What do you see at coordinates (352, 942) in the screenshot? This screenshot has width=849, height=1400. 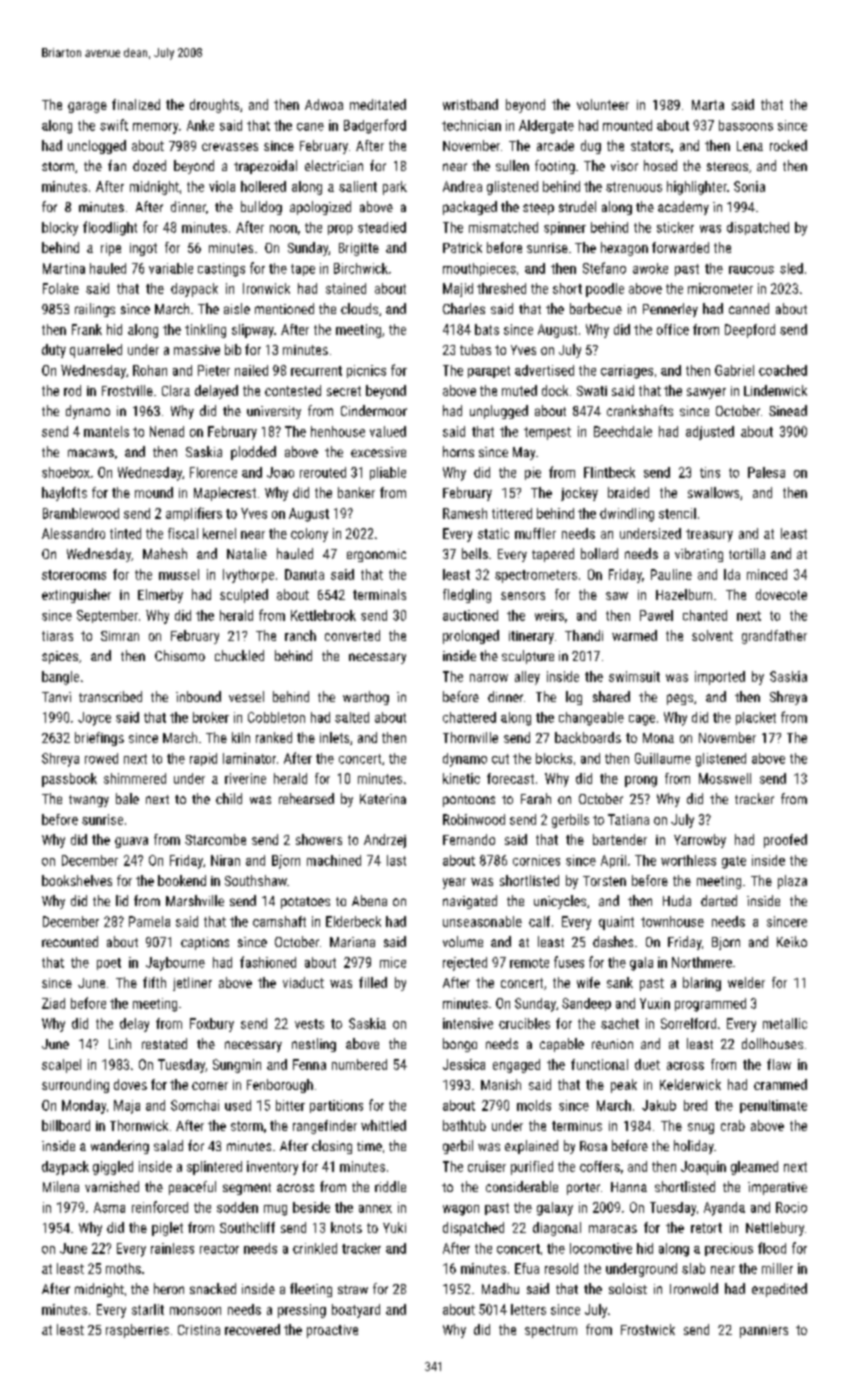 I see `Mariana` at bounding box center [352, 942].
